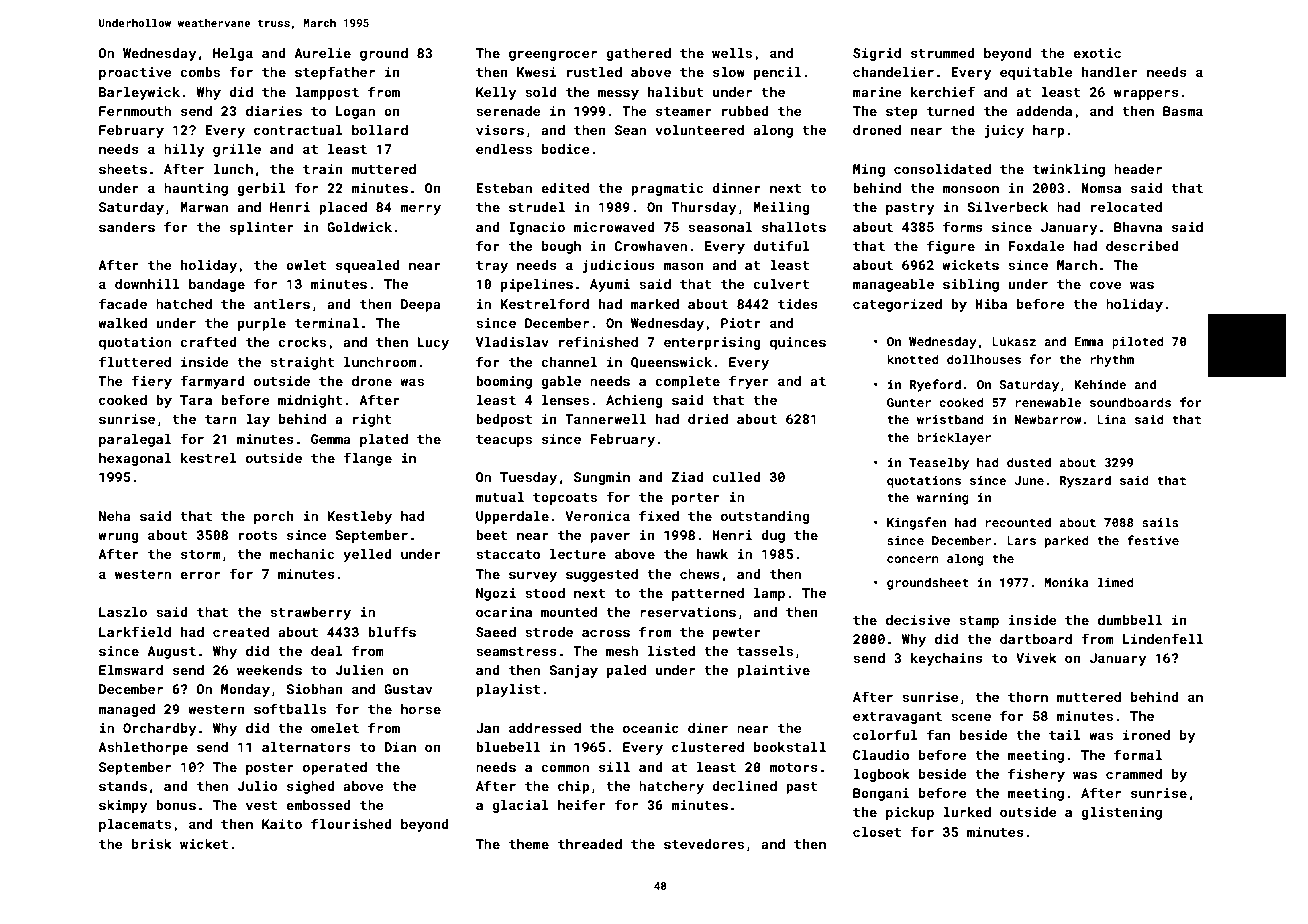 This document has width=1308, height=924. Describe the element at coordinates (508, 554) in the document. I see `staccato` at that location.
